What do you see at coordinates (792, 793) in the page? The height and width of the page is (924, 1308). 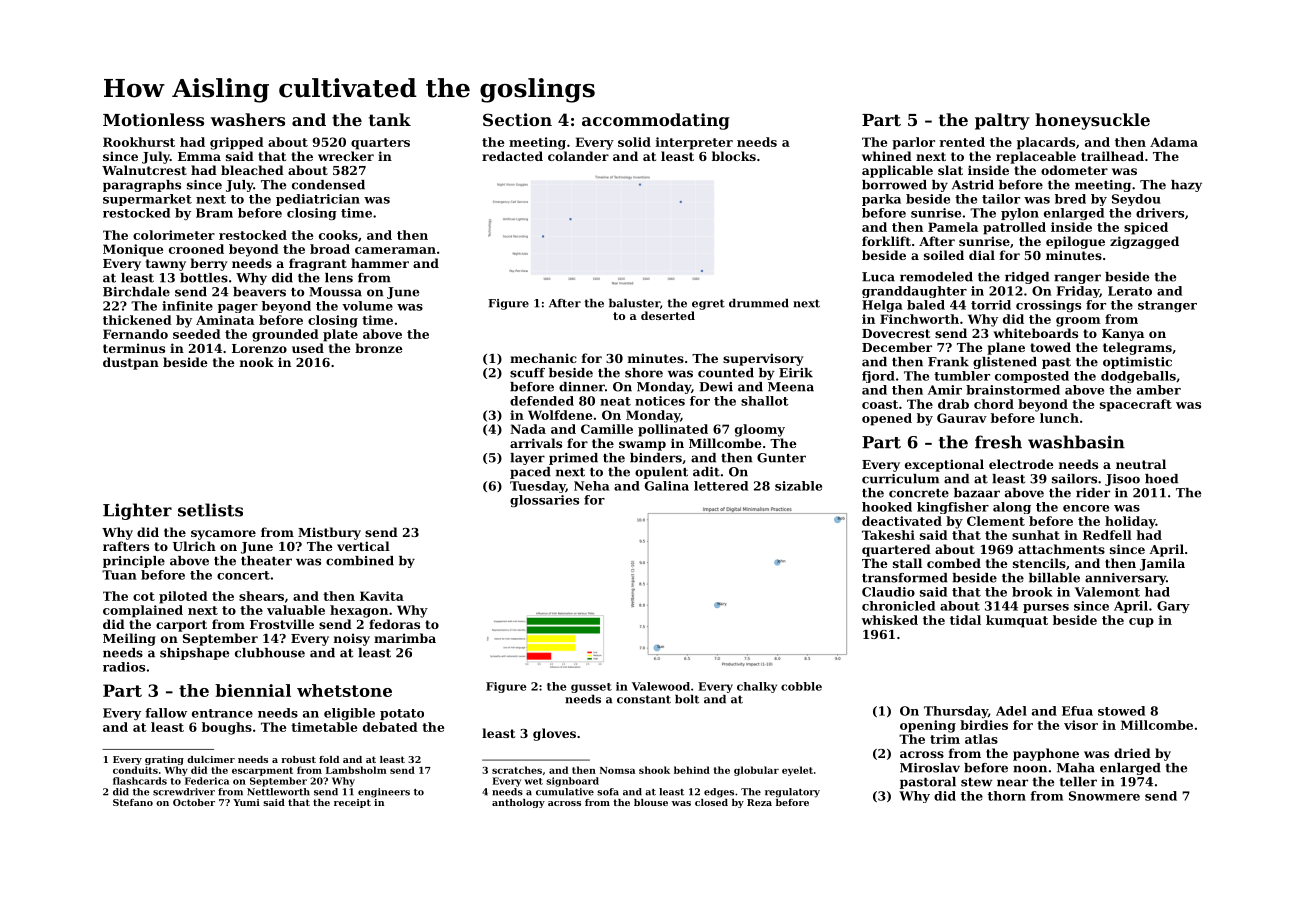 I see `regulatory` at bounding box center [792, 793].
